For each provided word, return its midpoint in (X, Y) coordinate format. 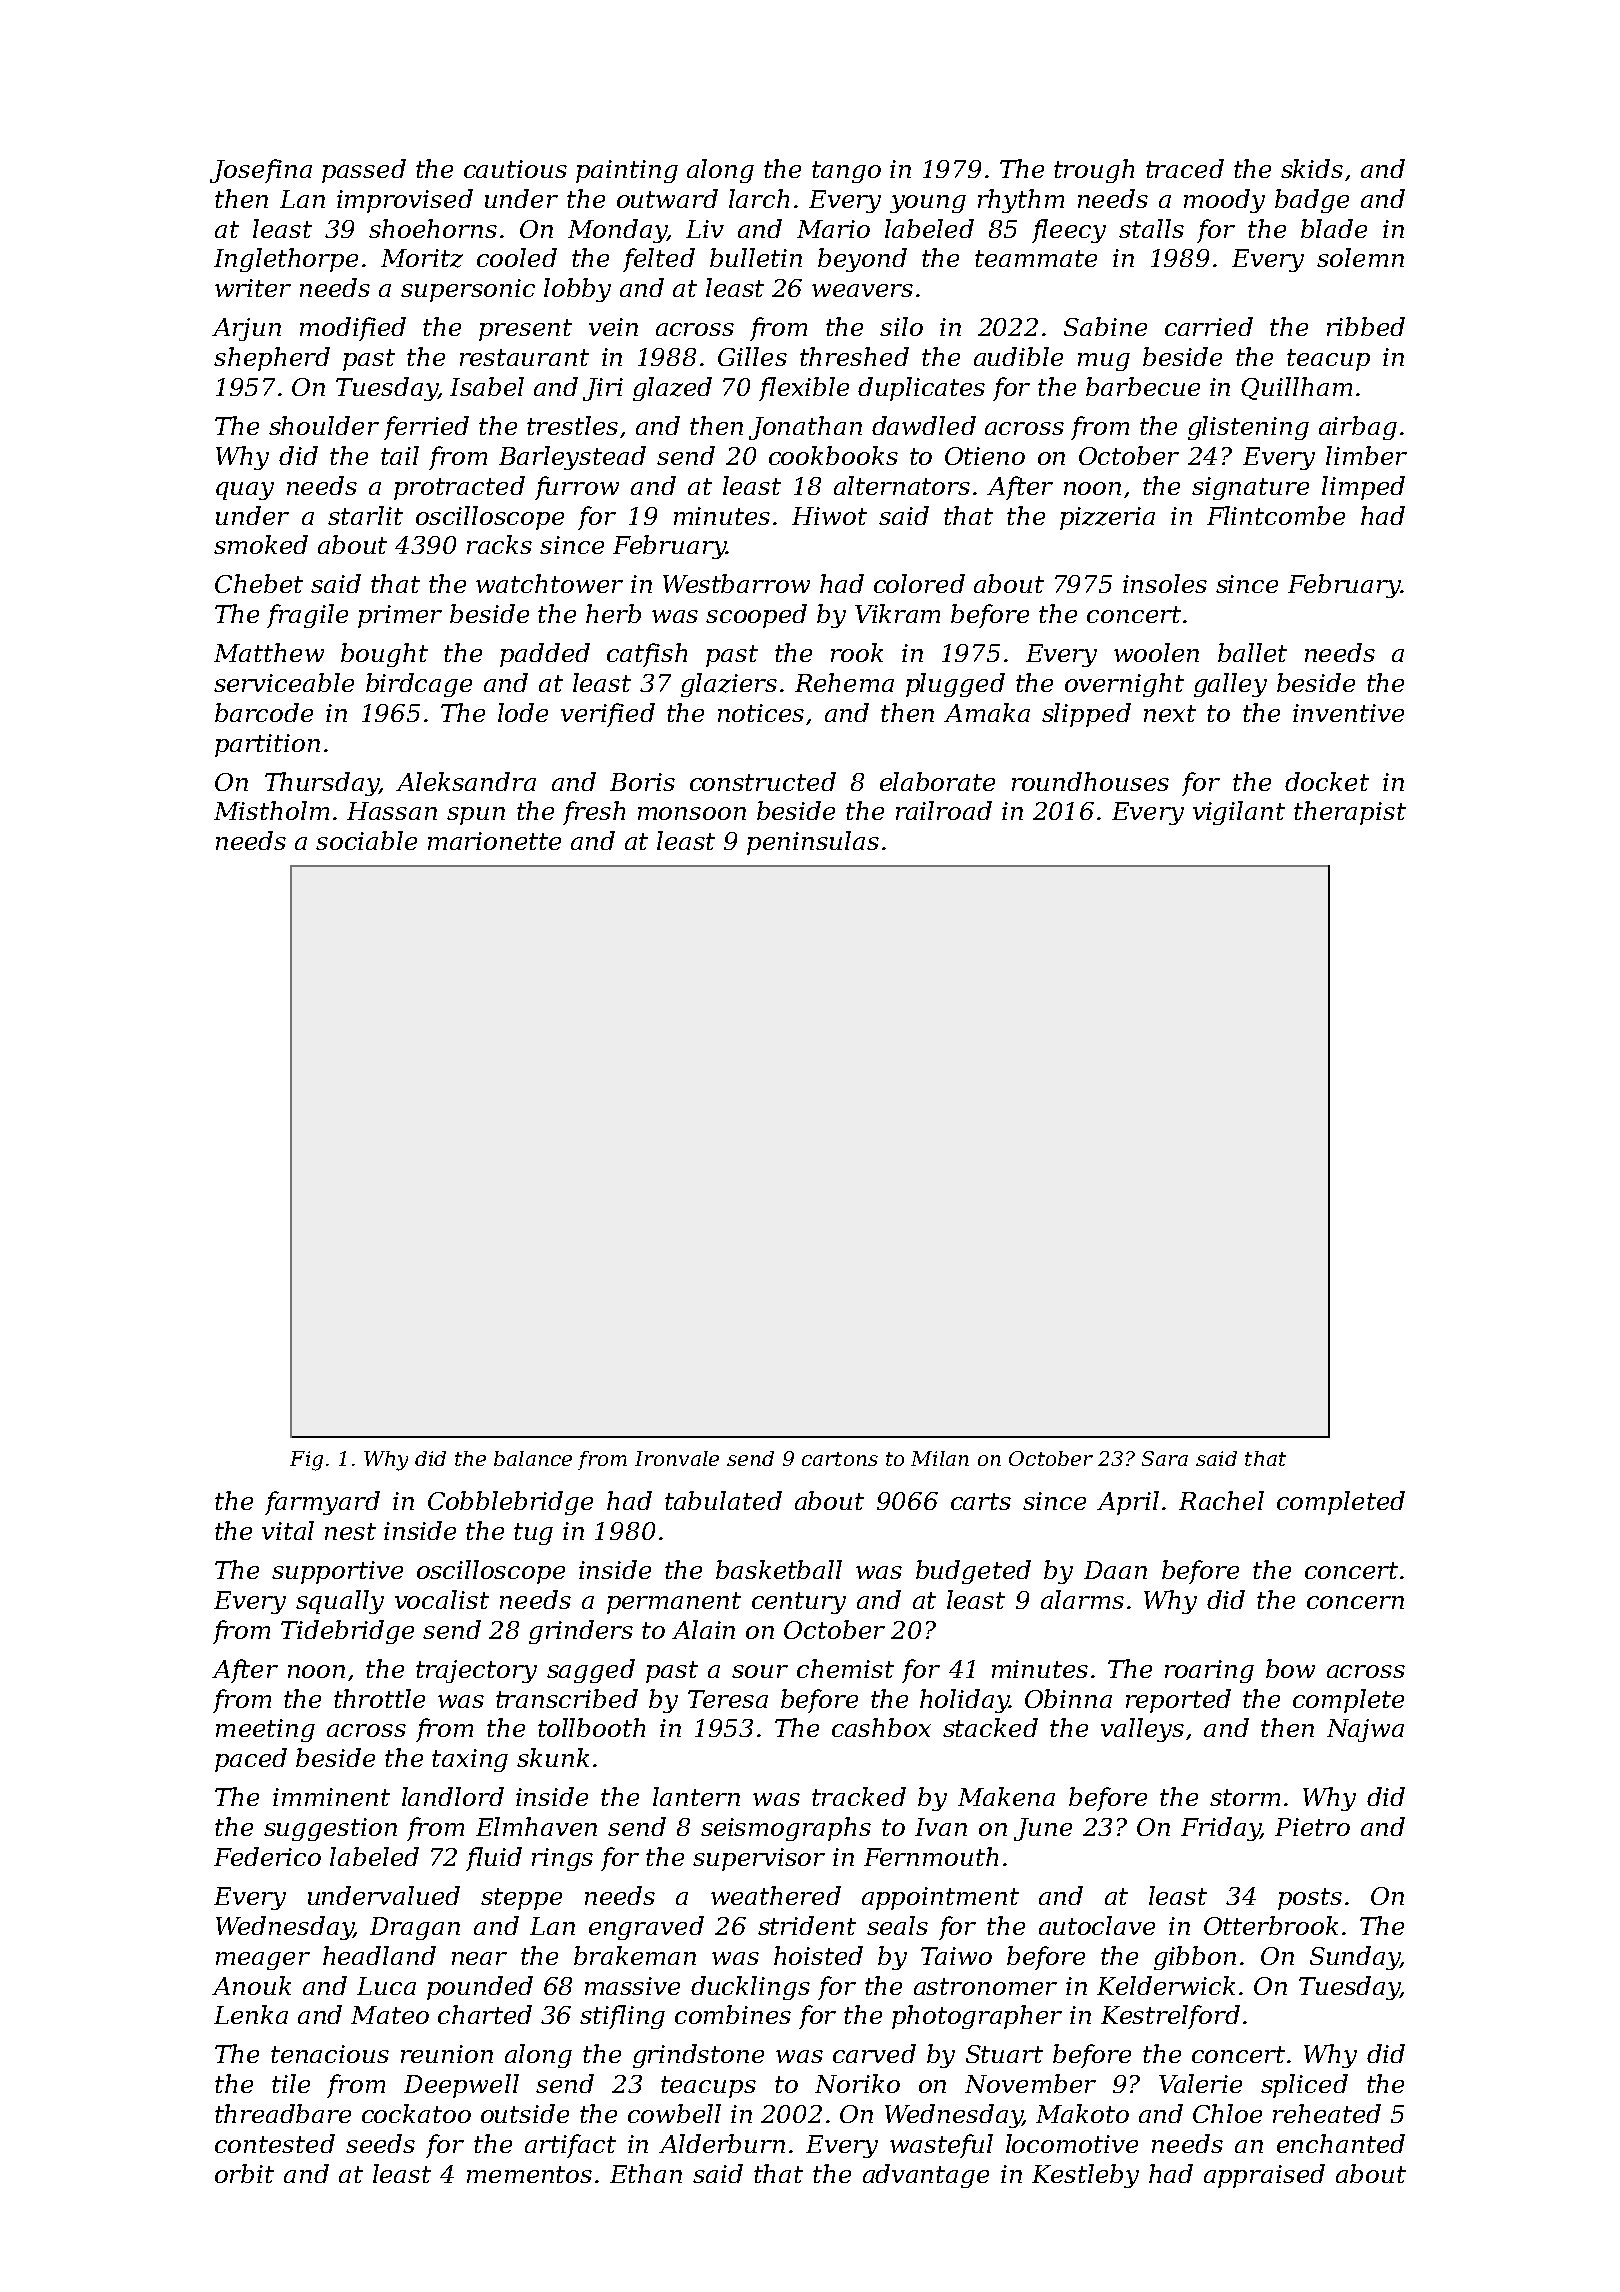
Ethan (646, 2173)
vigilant (1239, 813)
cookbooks (833, 455)
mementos (529, 2174)
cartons (840, 1459)
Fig (306, 1461)
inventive (1348, 713)
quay (245, 491)
